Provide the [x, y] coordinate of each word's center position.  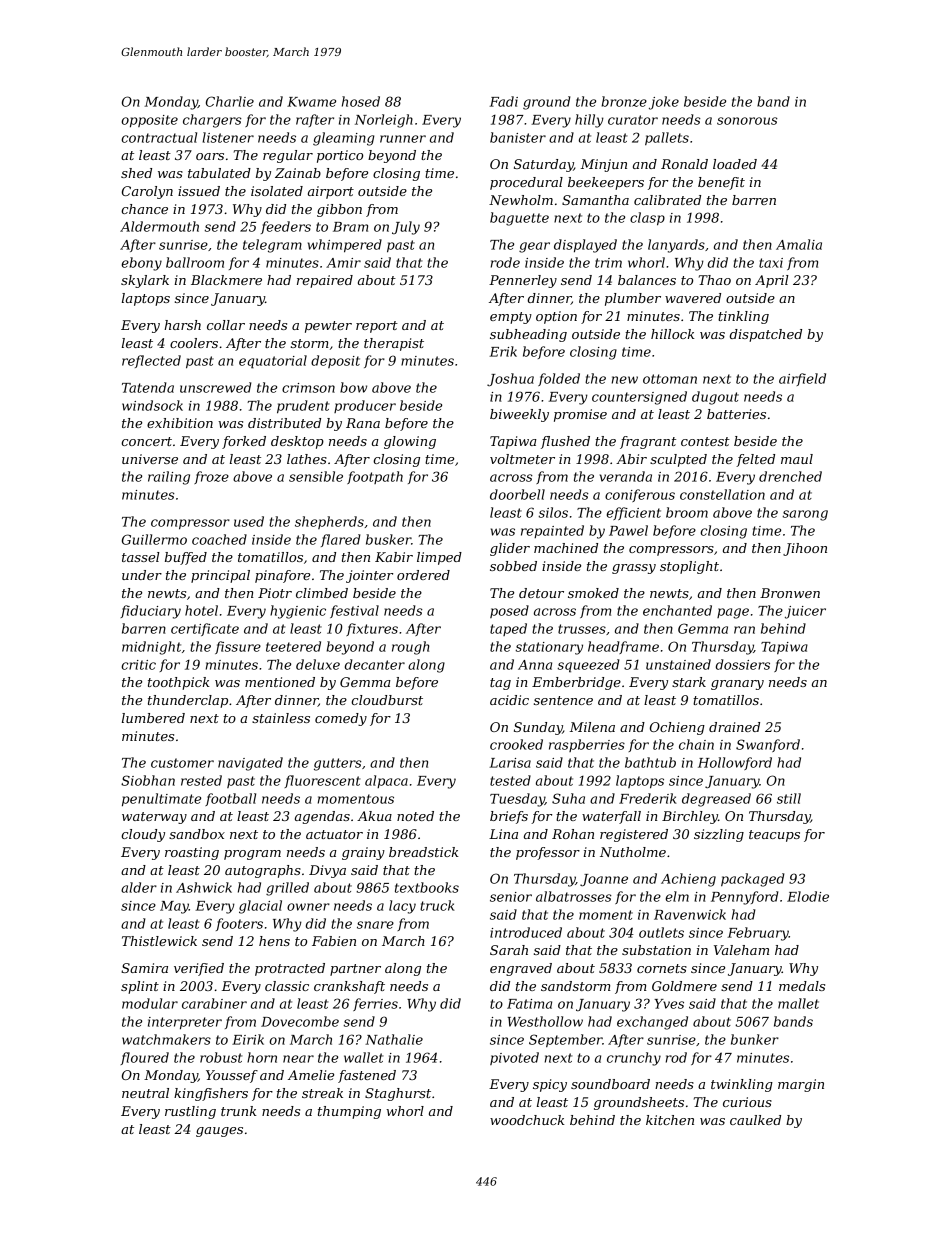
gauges [219, 1132]
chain [696, 744]
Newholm [521, 200]
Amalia [799, 244]
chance [144, 209]
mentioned [280, 682]
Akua [374, 816]
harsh [182, 325]
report [377, 327]
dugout [715, 398]
